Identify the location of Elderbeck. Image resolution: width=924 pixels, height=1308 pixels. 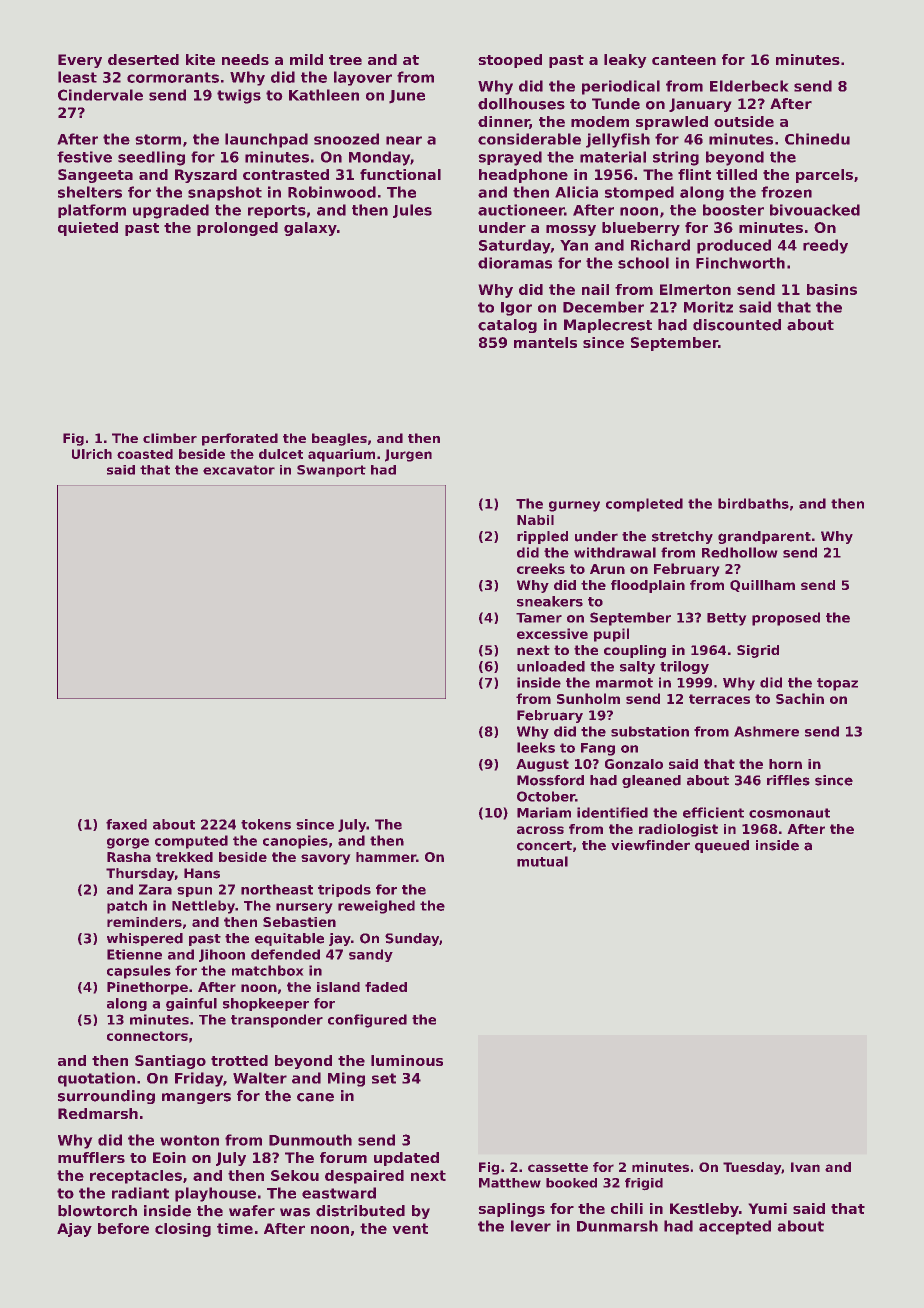
(749, 86).
